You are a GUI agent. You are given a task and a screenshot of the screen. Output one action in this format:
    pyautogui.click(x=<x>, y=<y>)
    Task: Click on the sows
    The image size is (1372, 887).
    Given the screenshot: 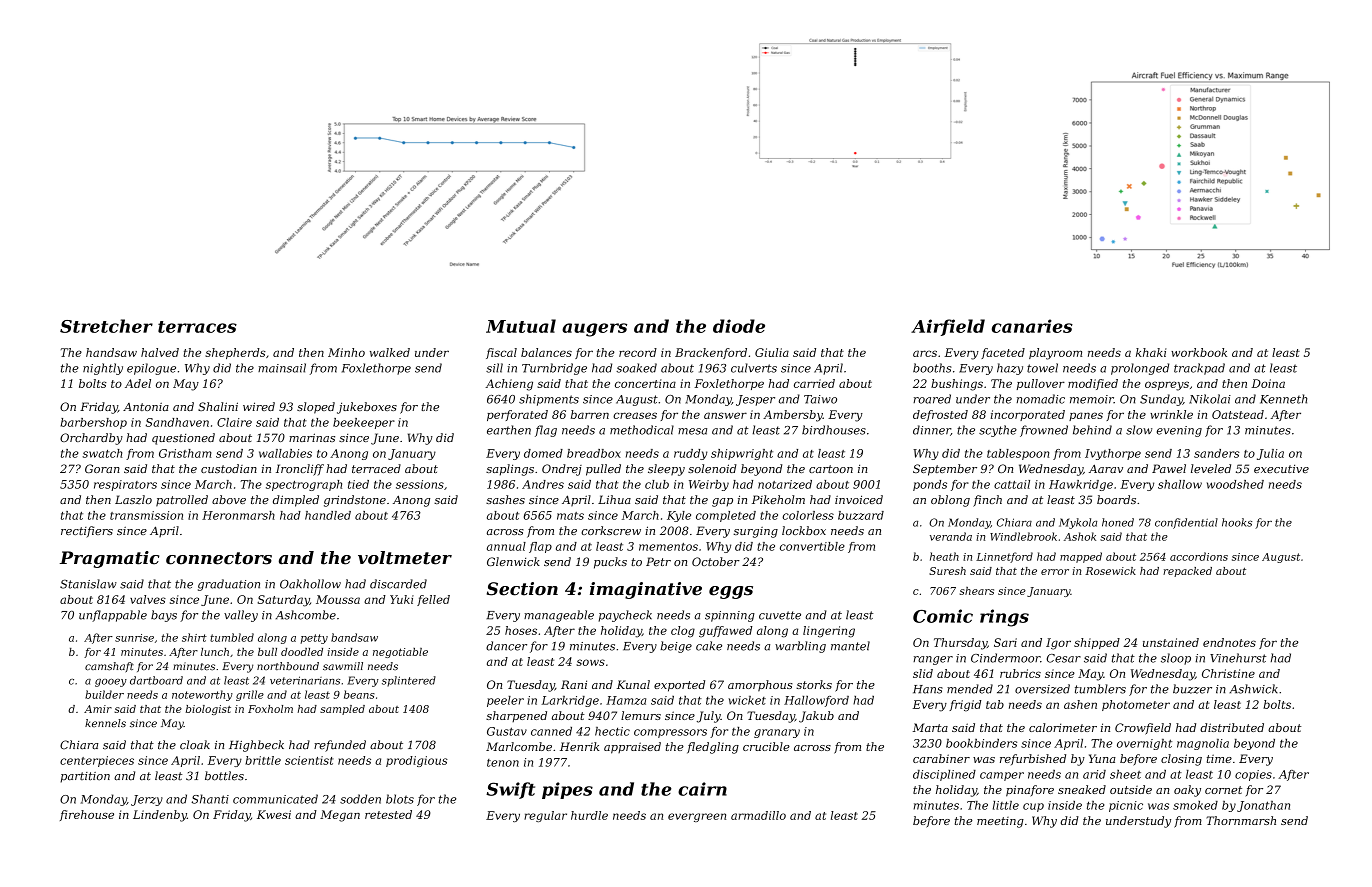 What is the action you would take?
    pyautogui.click(x=590, y=662)
